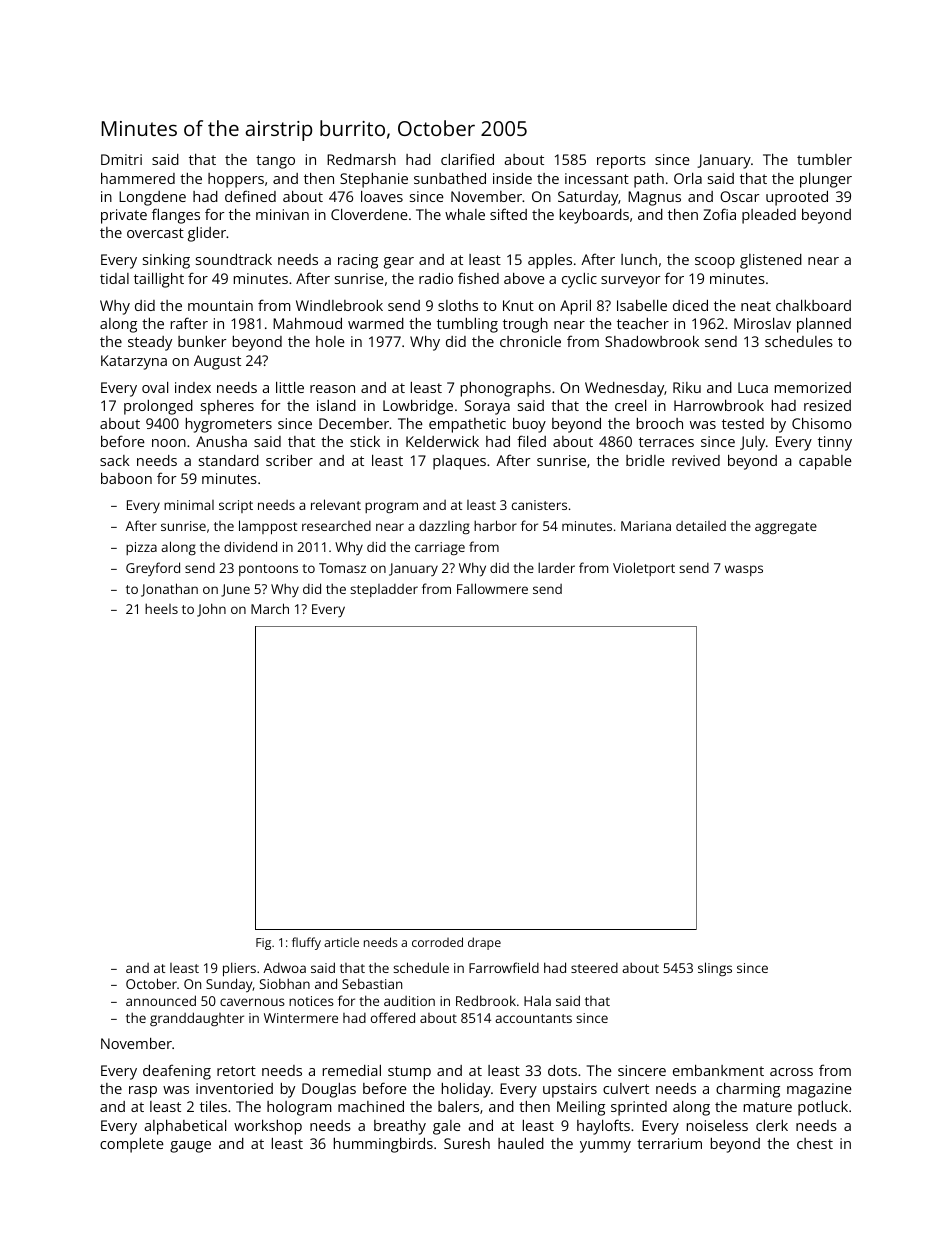  I want to click on clarified, so click(467, 159).
